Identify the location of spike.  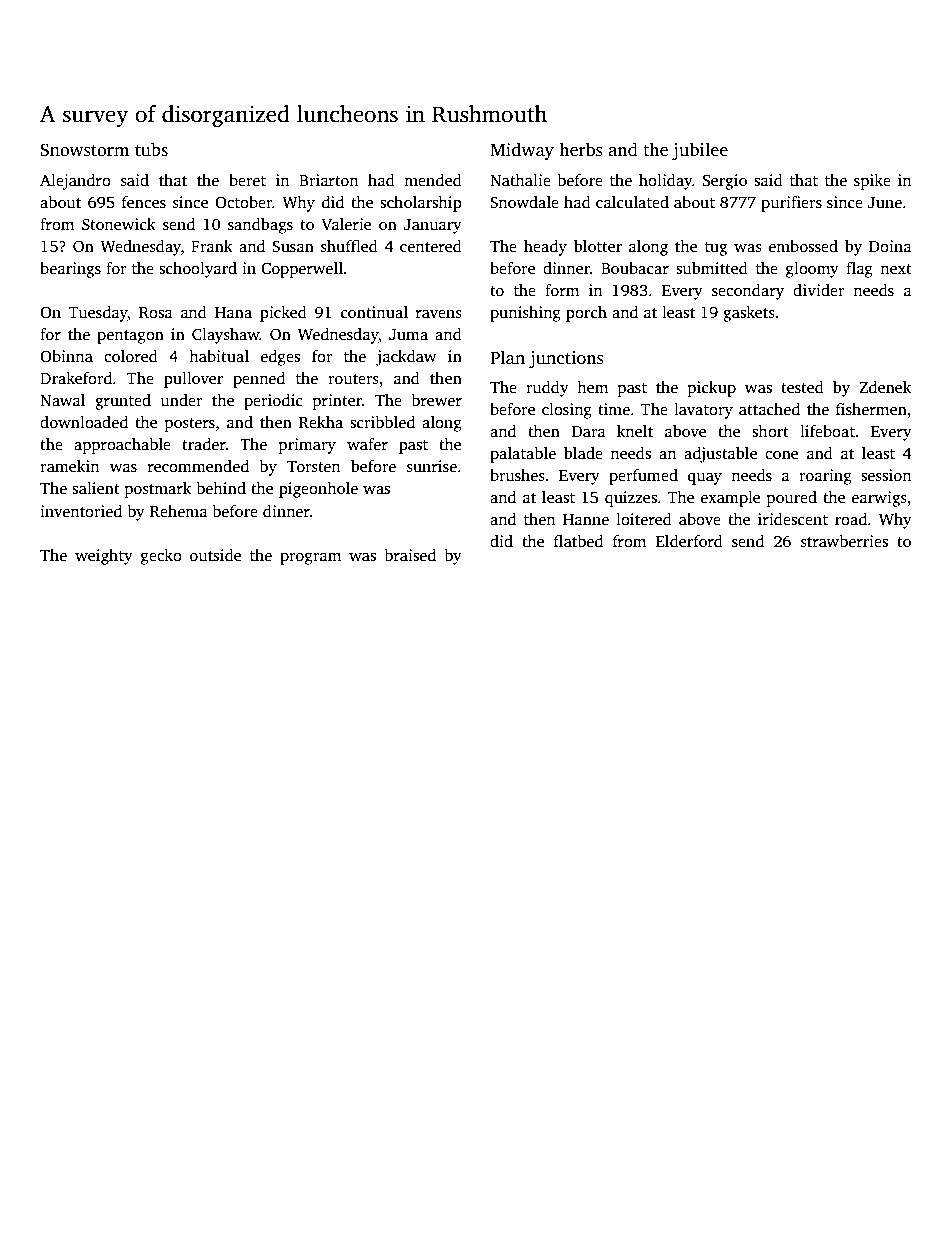
(872, 182).
